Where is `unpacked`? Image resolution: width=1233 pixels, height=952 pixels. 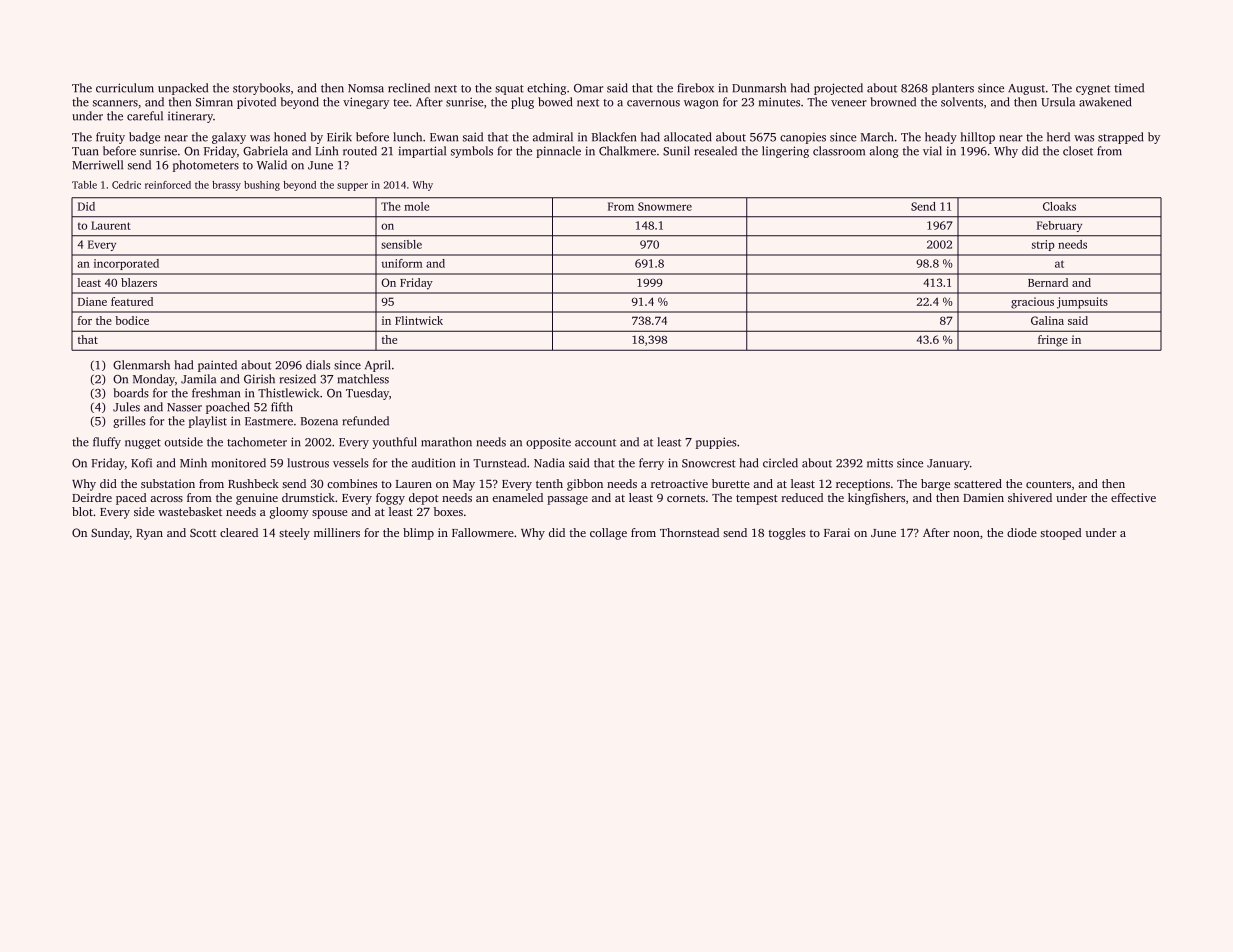 unpacked is located at coordinates (183, 89).
